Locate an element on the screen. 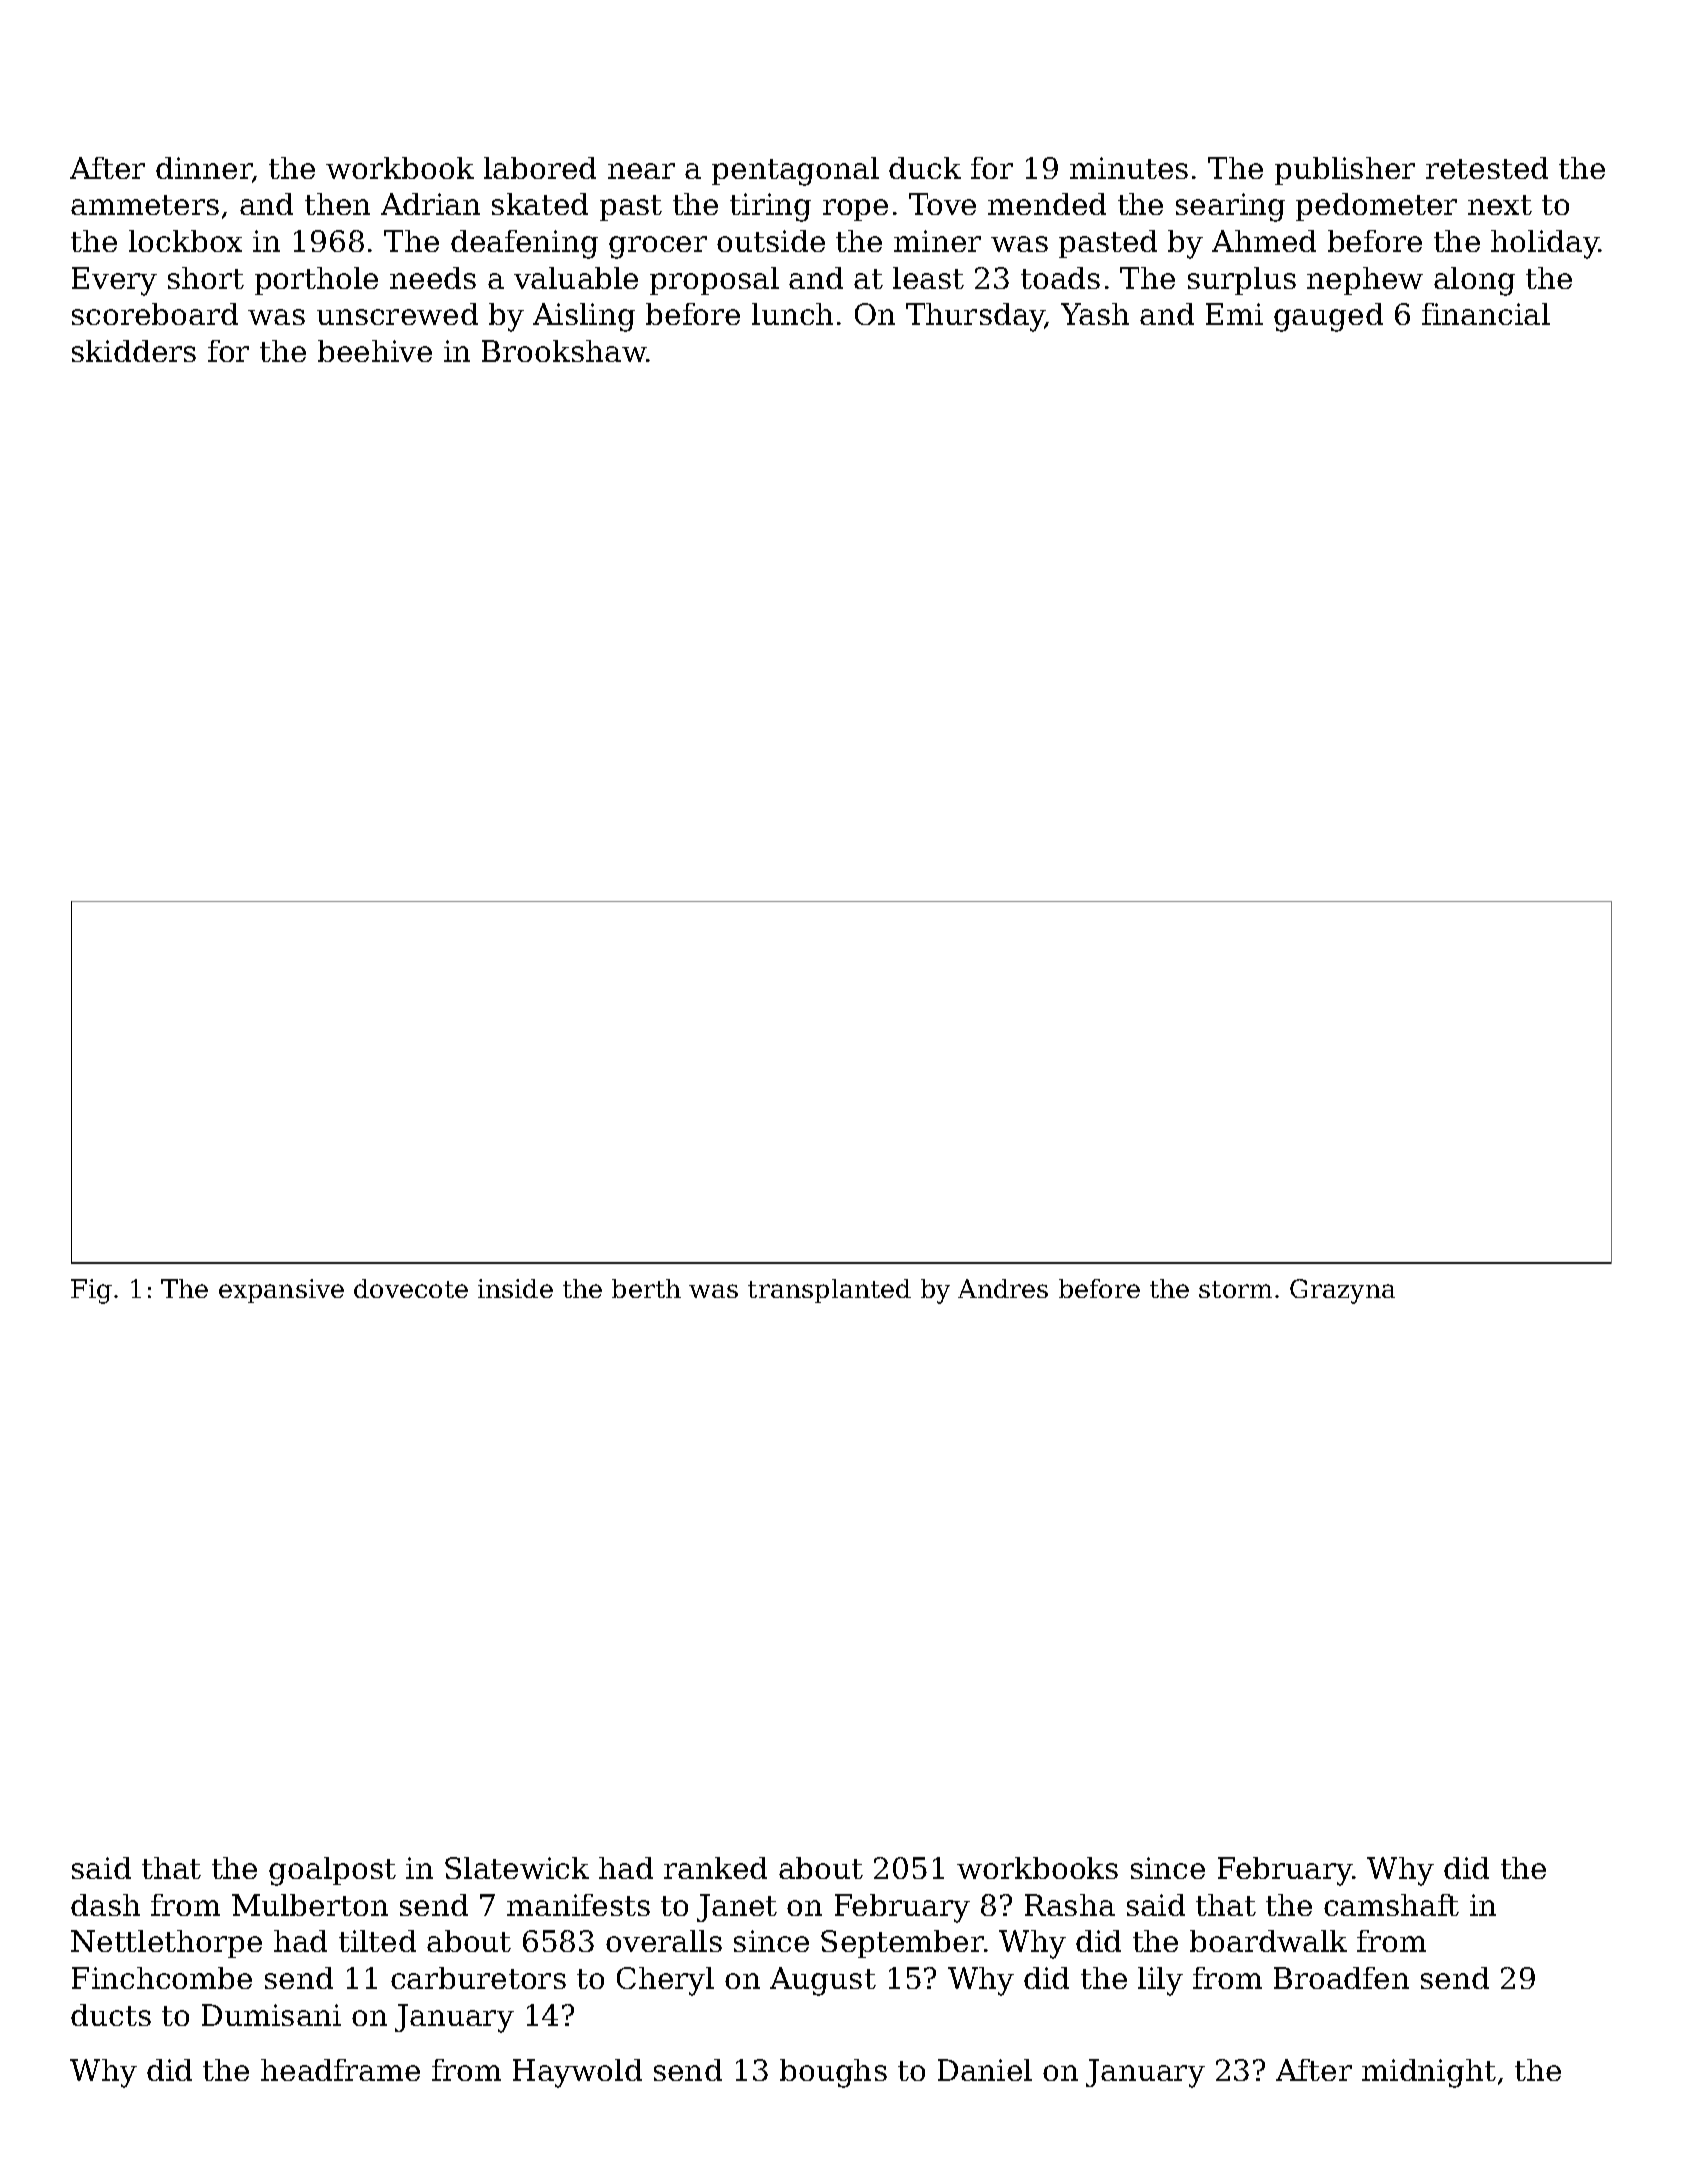  gauged is located at coordinates (1328, 317).
